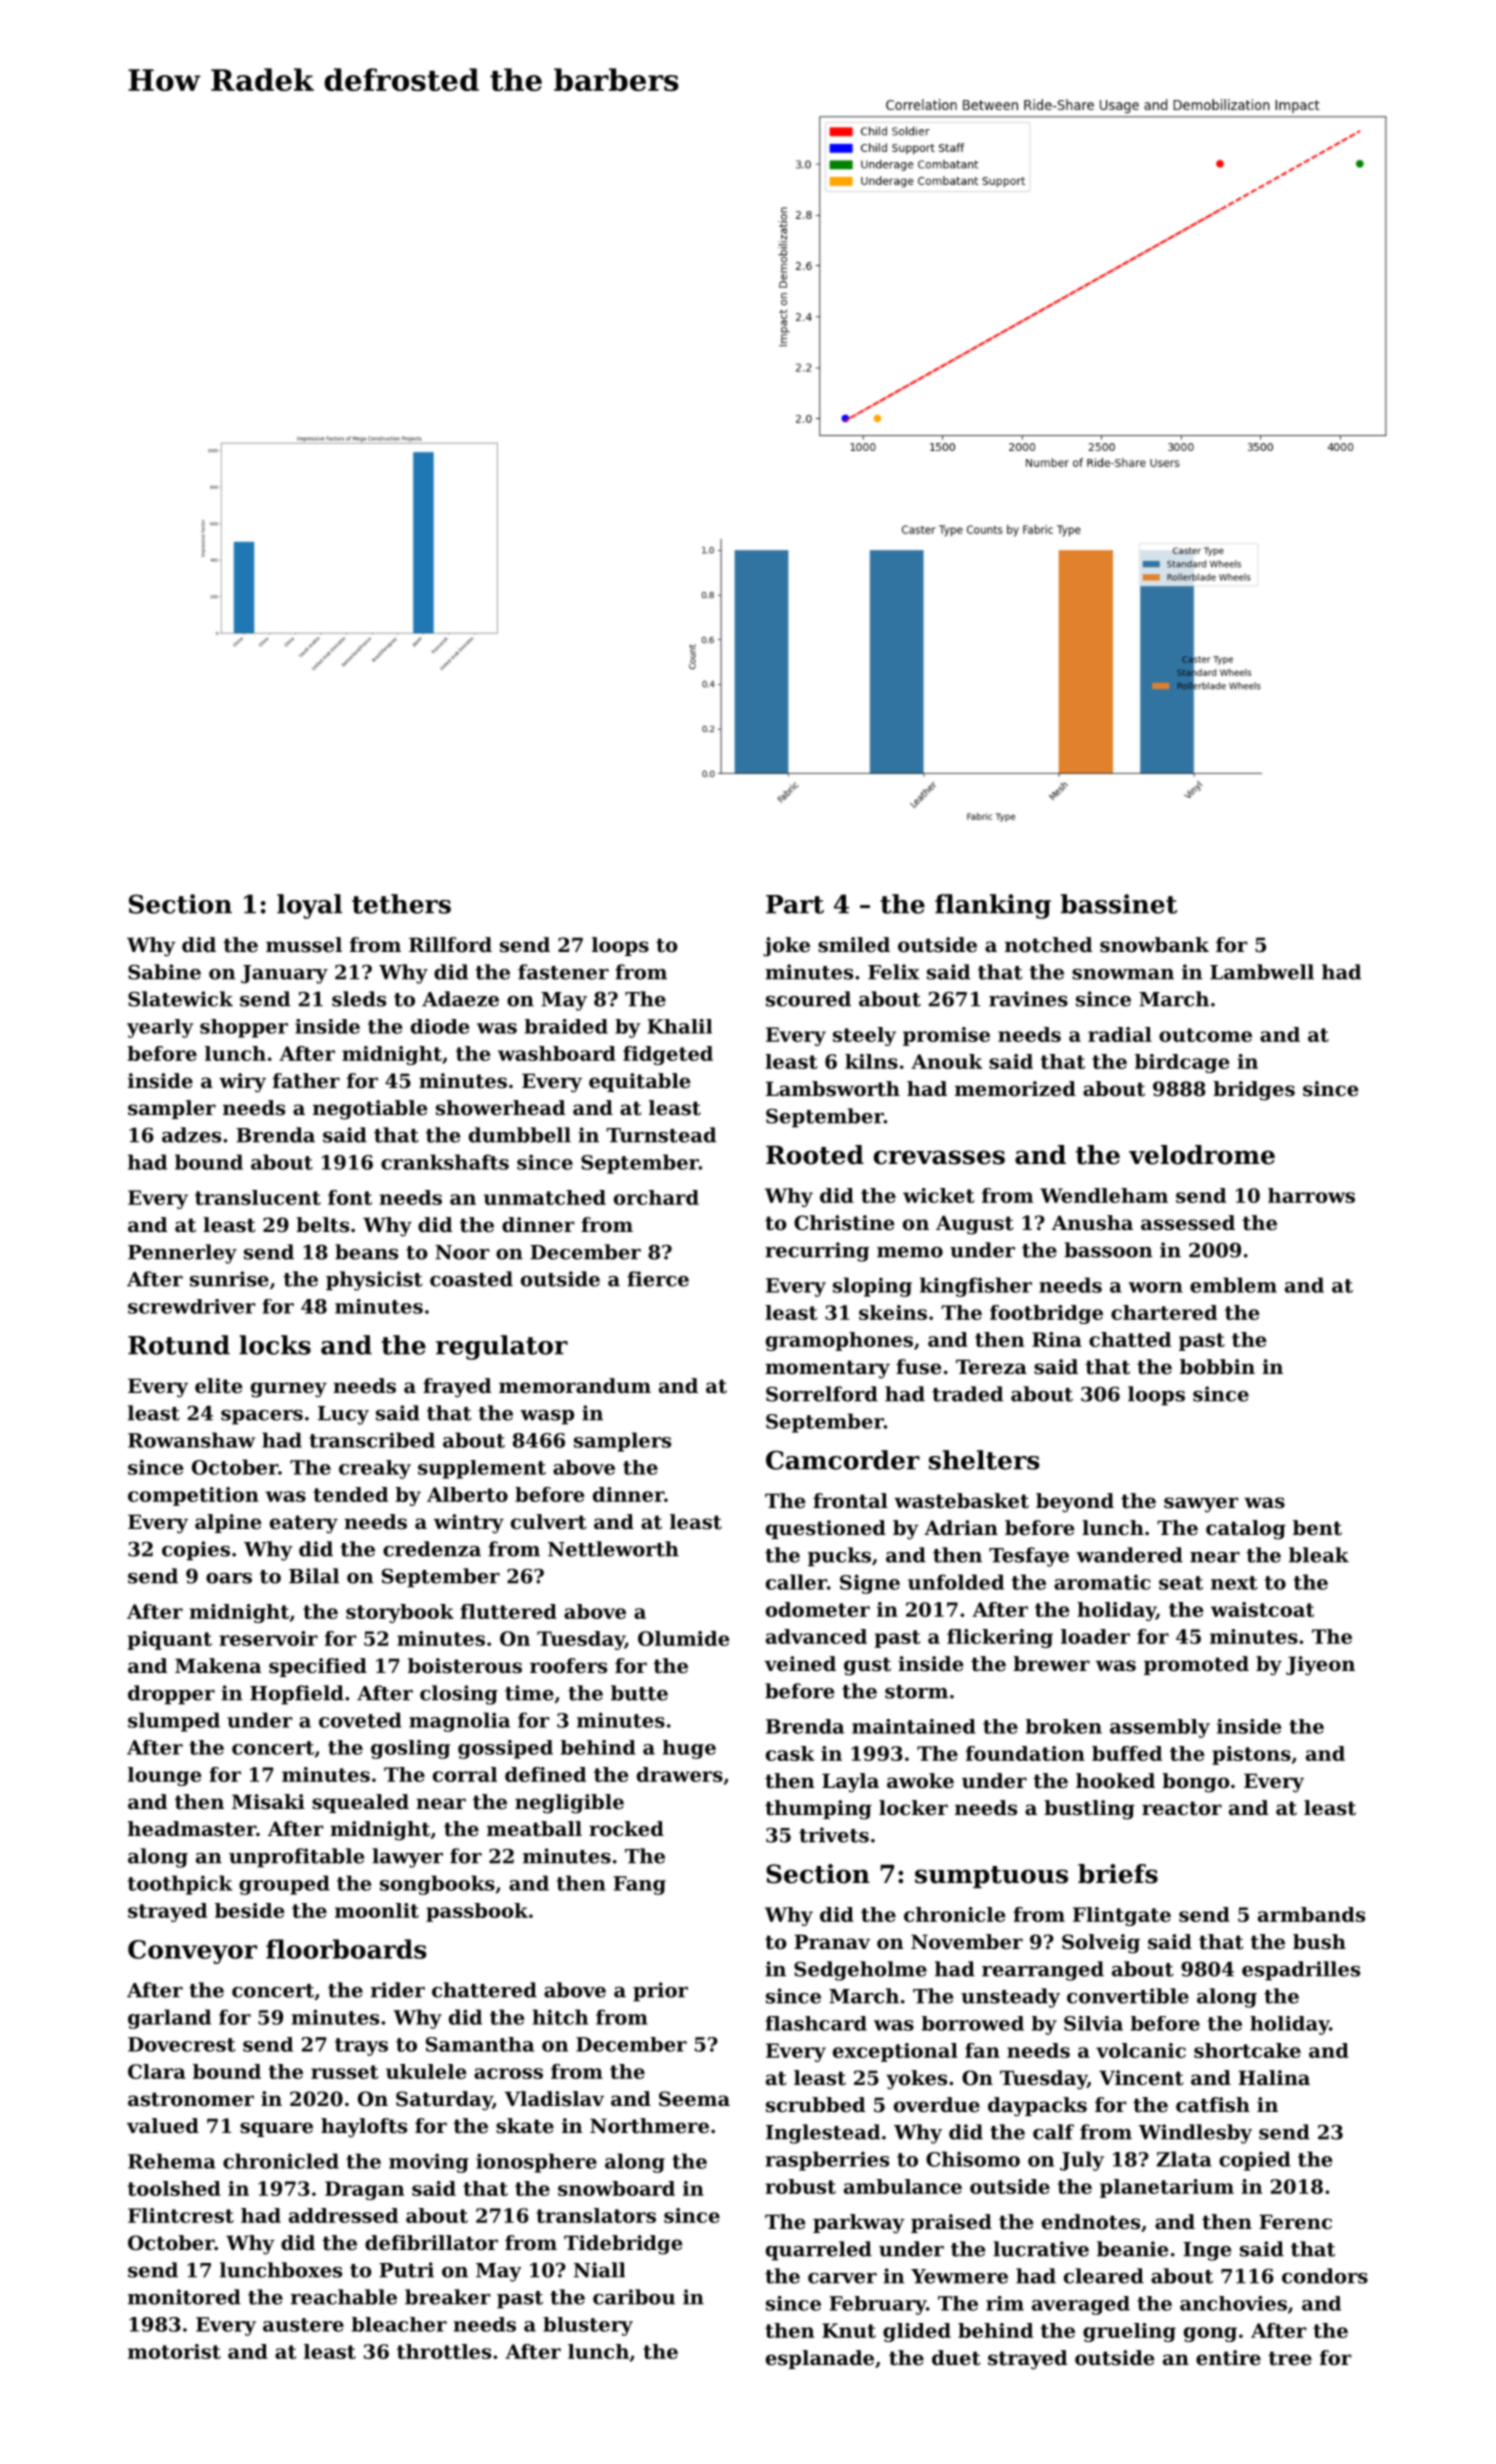 This screenshot has width=1496, height=2464. Describe the element at coordinates (181, 2215) in the screenshot. I see `Flintcrest` at that location.
